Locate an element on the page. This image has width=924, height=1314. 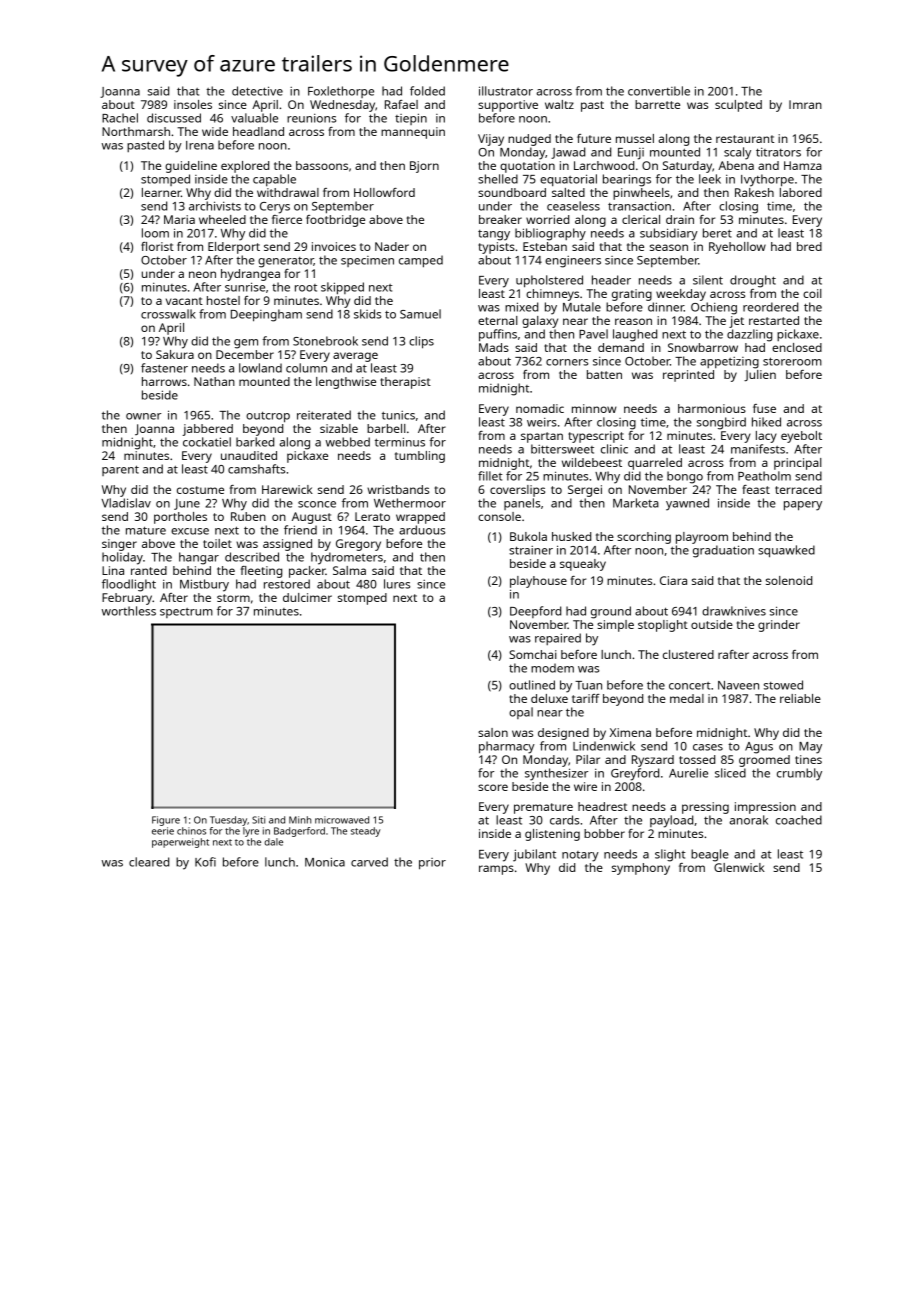
Rachel is located at coordinates (120, 118).
